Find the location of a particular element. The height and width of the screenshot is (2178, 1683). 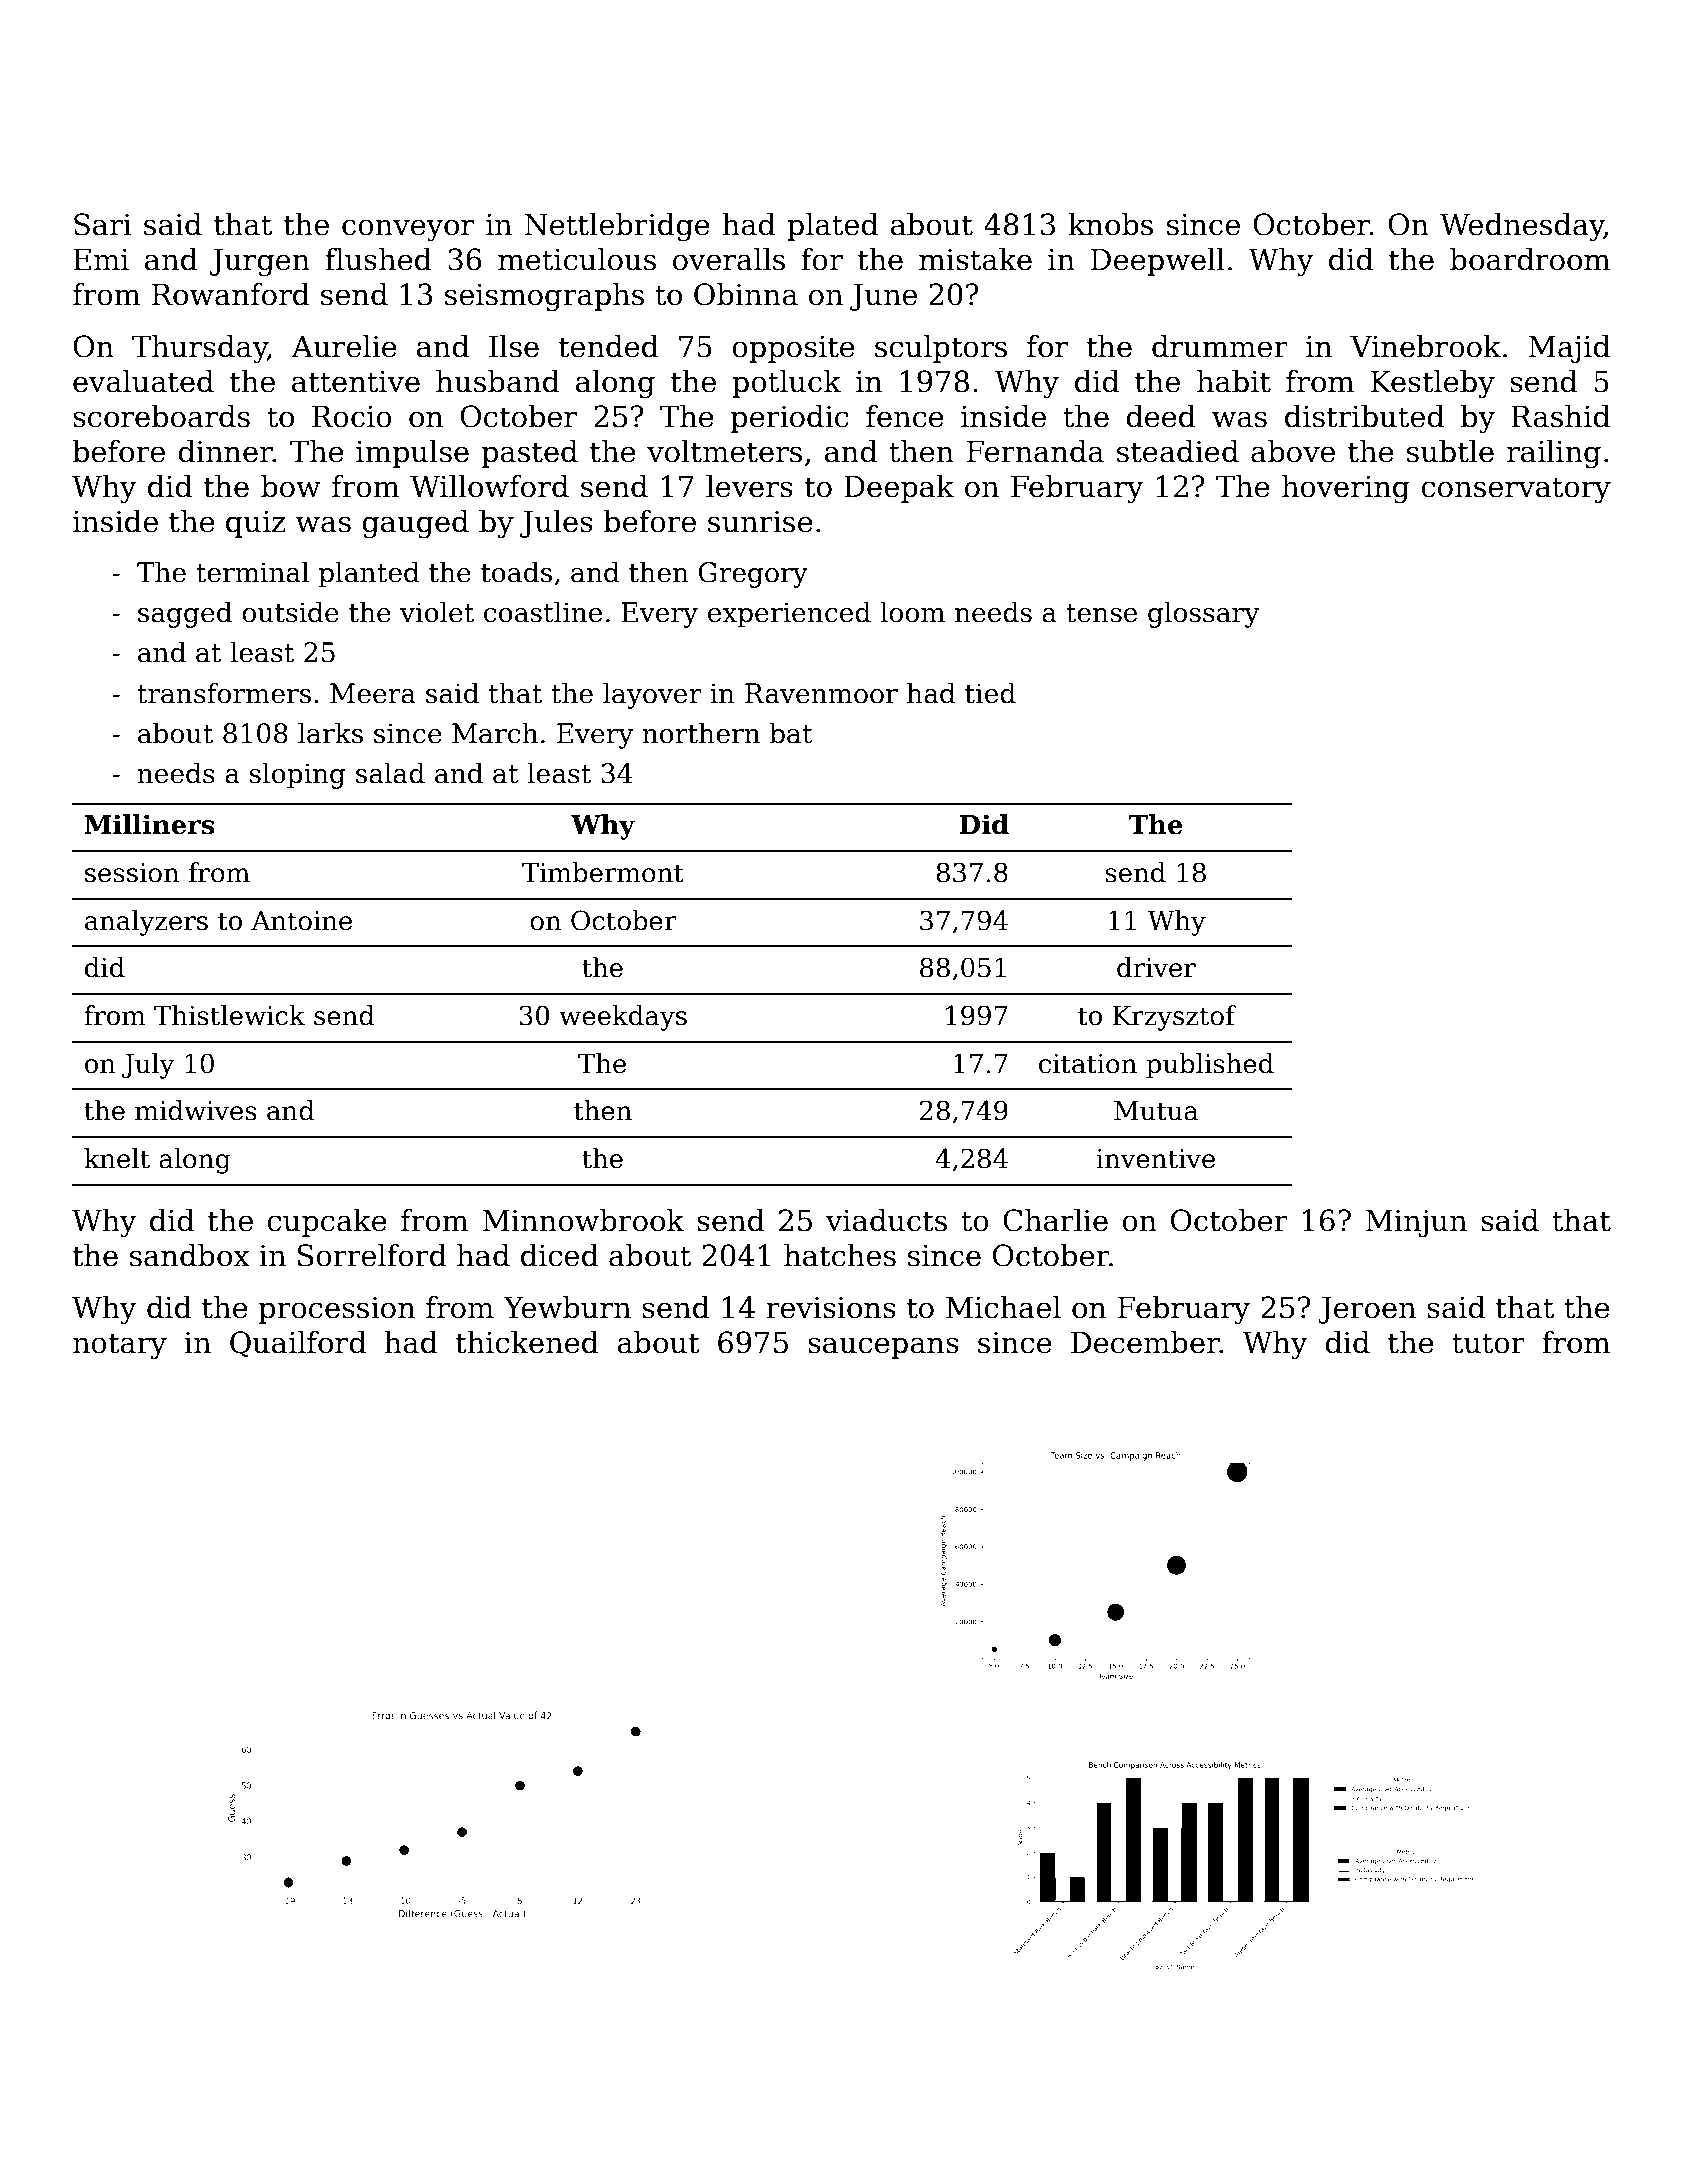

glossary is located at coordinates (1203, 614).
